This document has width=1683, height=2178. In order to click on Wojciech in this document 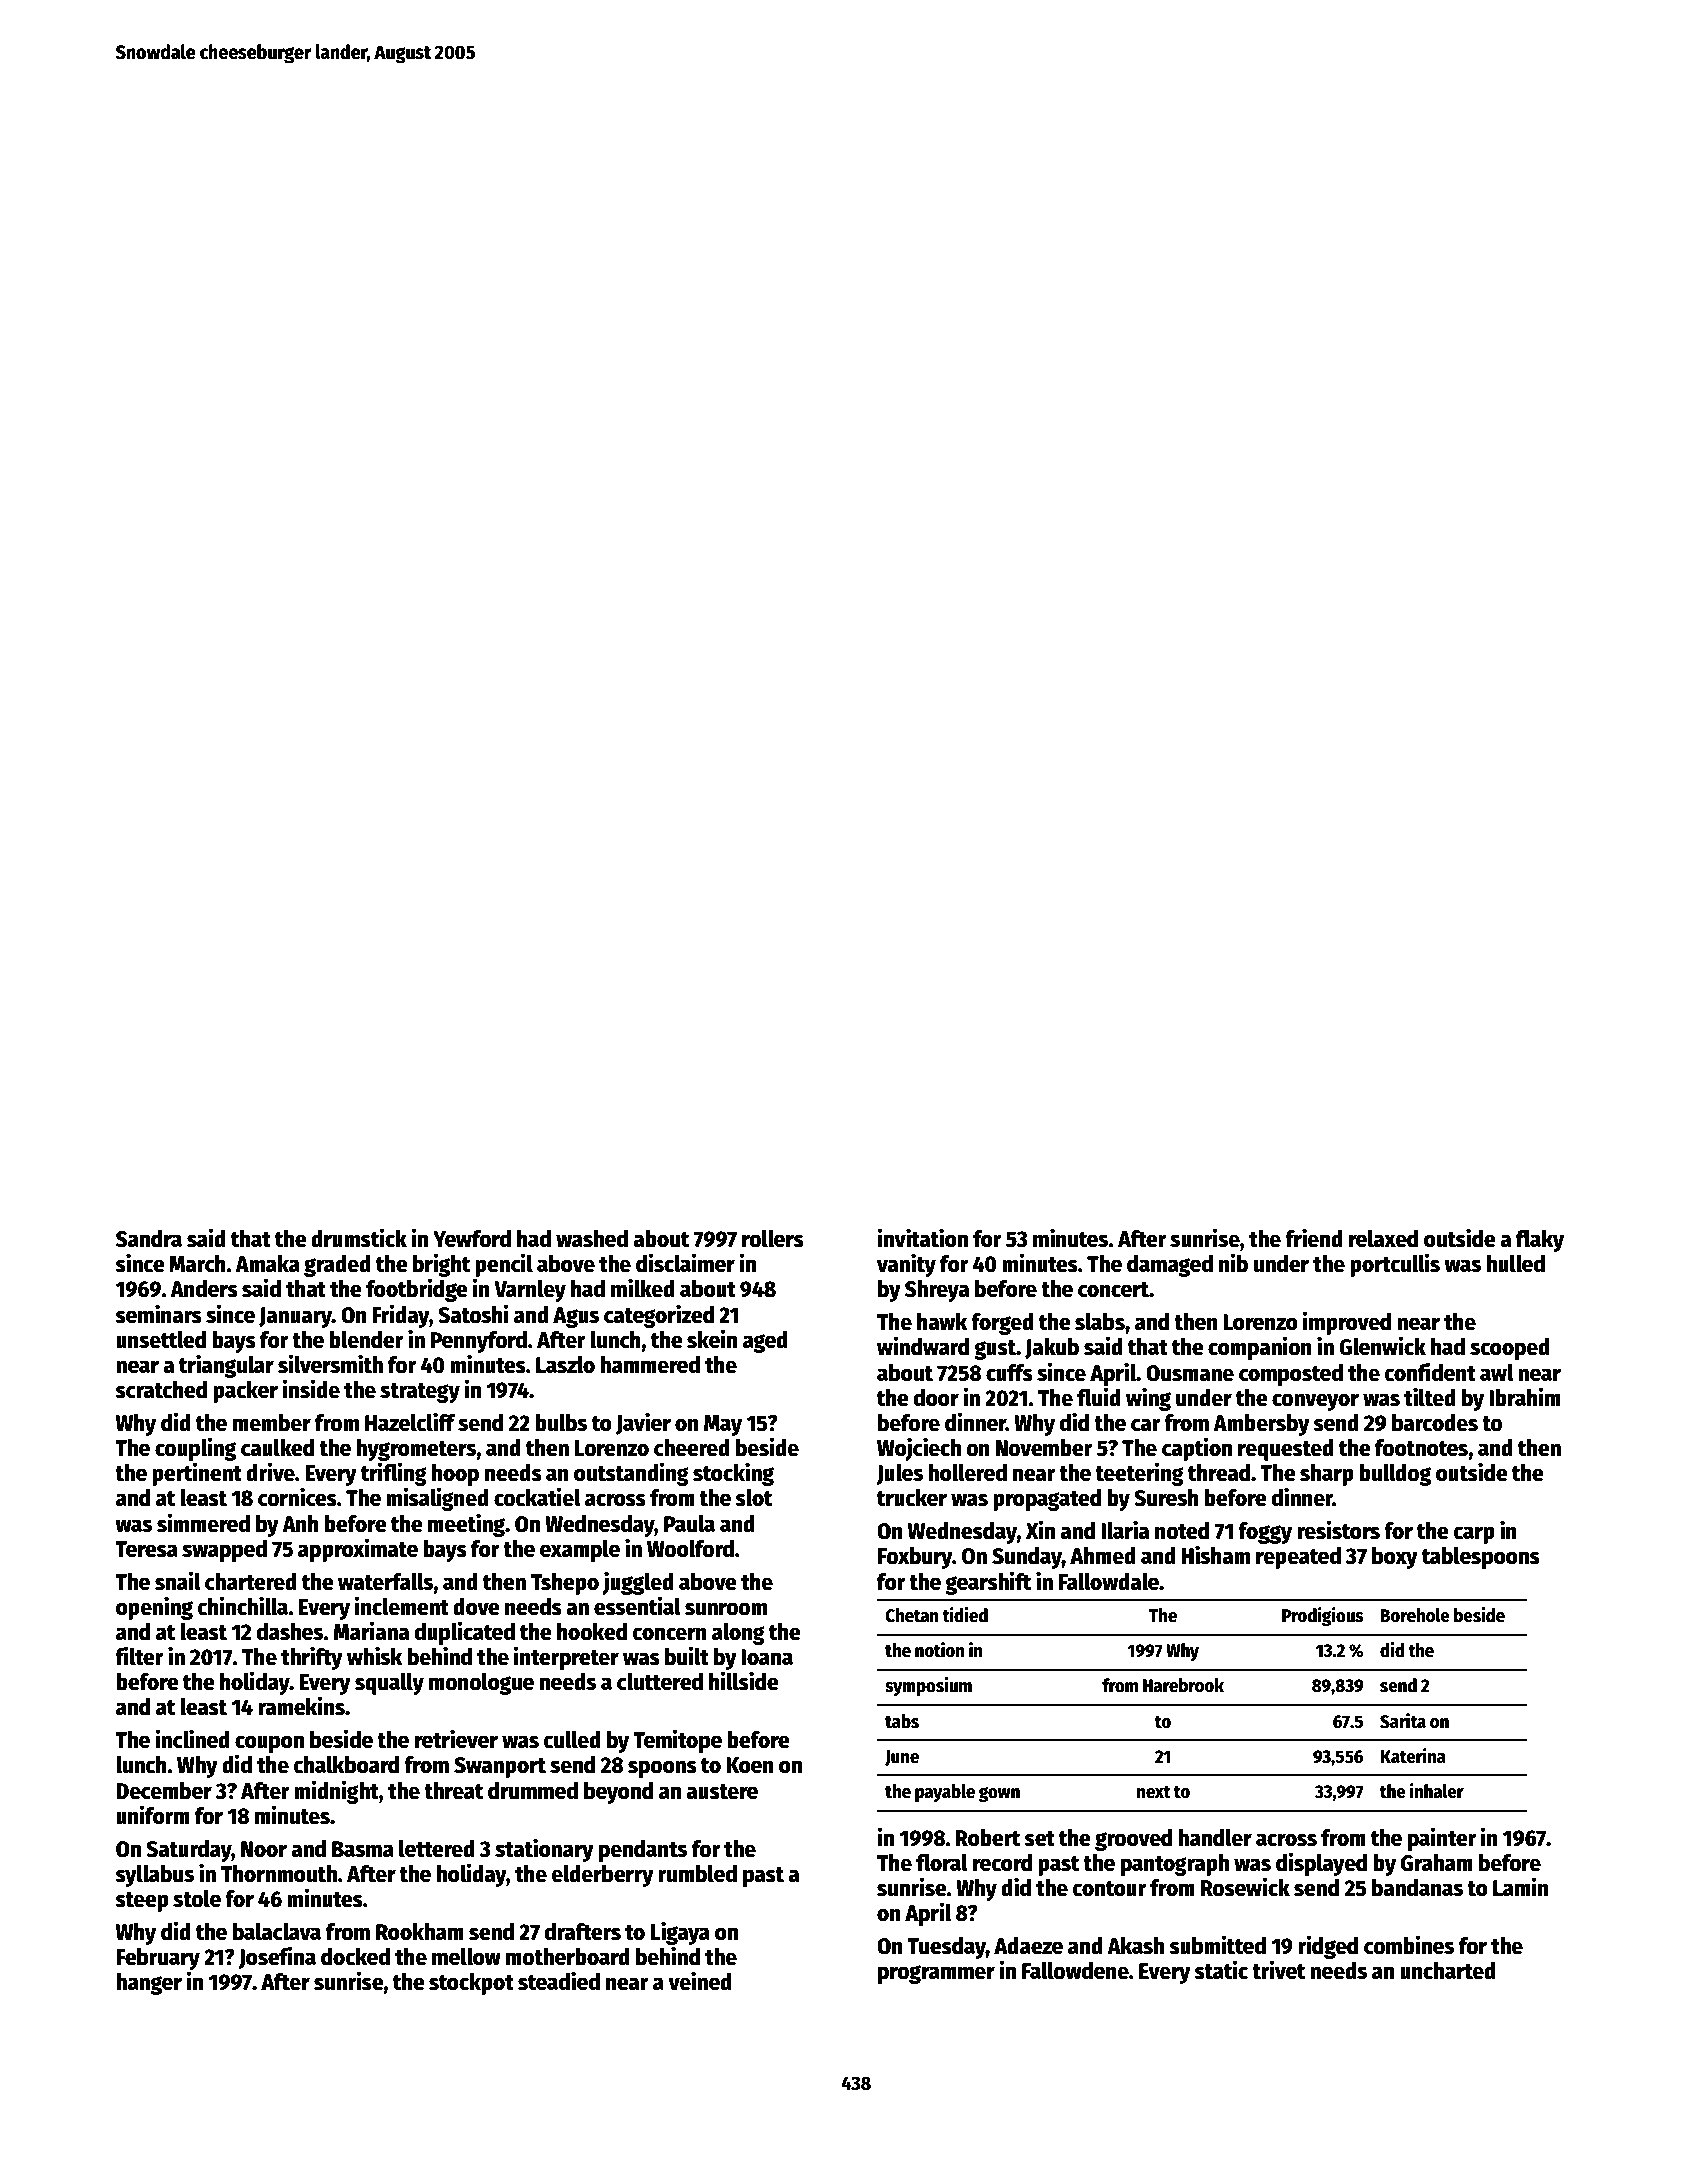, I will do `click(919, 1449)`.
